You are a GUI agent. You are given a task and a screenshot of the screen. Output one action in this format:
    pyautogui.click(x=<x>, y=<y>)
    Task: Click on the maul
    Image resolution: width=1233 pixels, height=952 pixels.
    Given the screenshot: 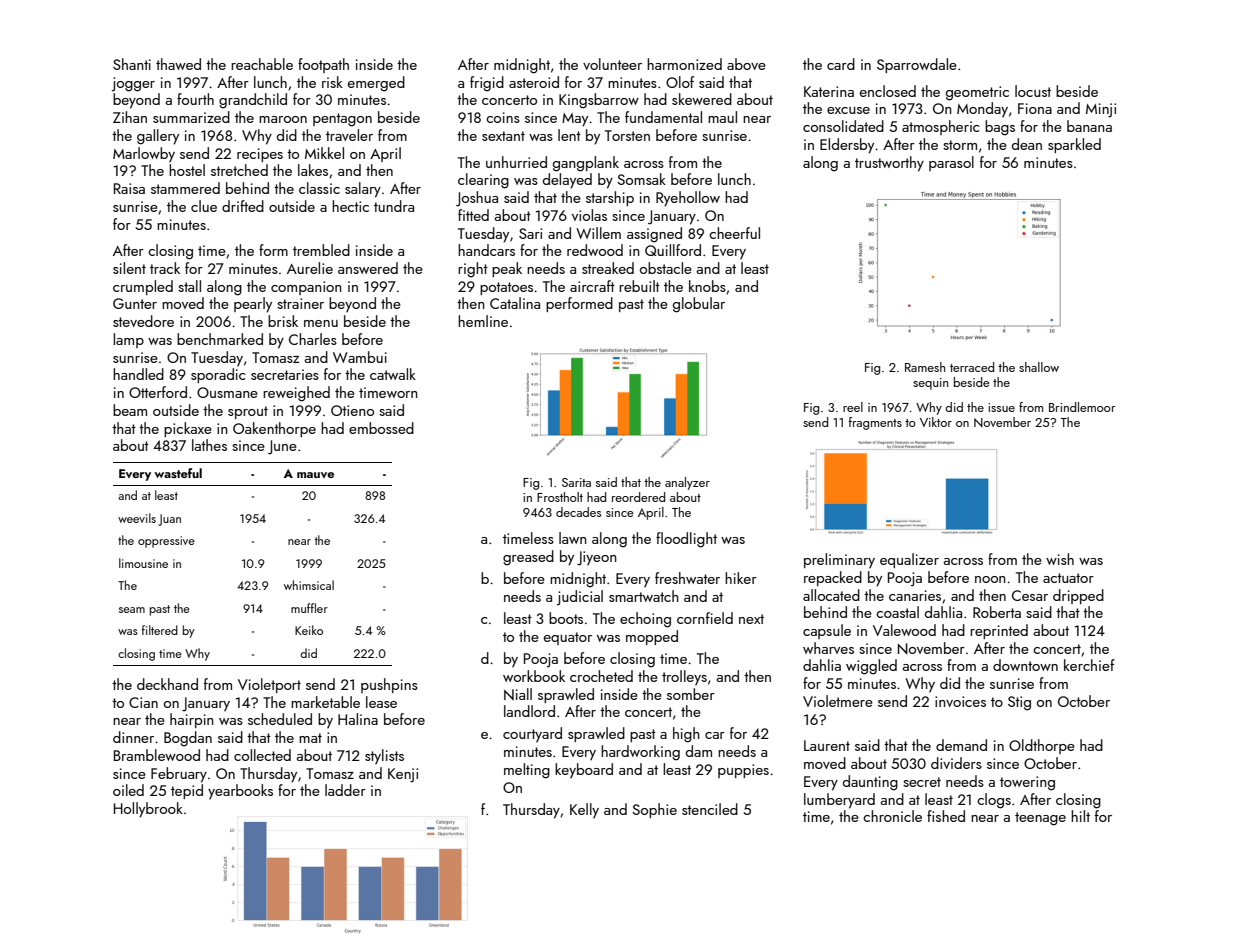 What is the action you would take?
    pyautogui.click(x=722, y=117)
